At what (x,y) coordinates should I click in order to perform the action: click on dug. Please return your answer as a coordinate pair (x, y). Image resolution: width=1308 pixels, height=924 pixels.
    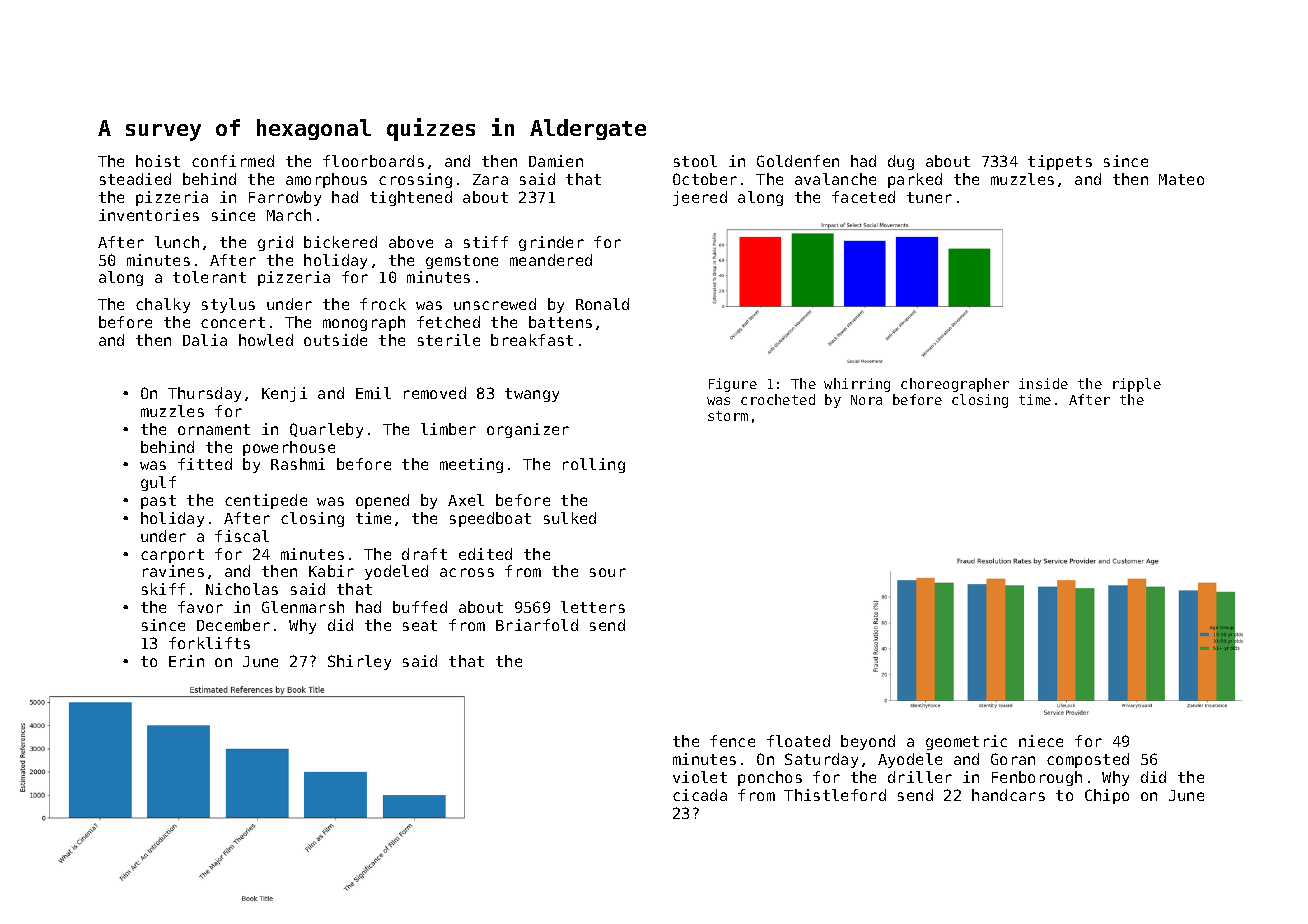
    Looking at the image, I should click on (901, 162).
